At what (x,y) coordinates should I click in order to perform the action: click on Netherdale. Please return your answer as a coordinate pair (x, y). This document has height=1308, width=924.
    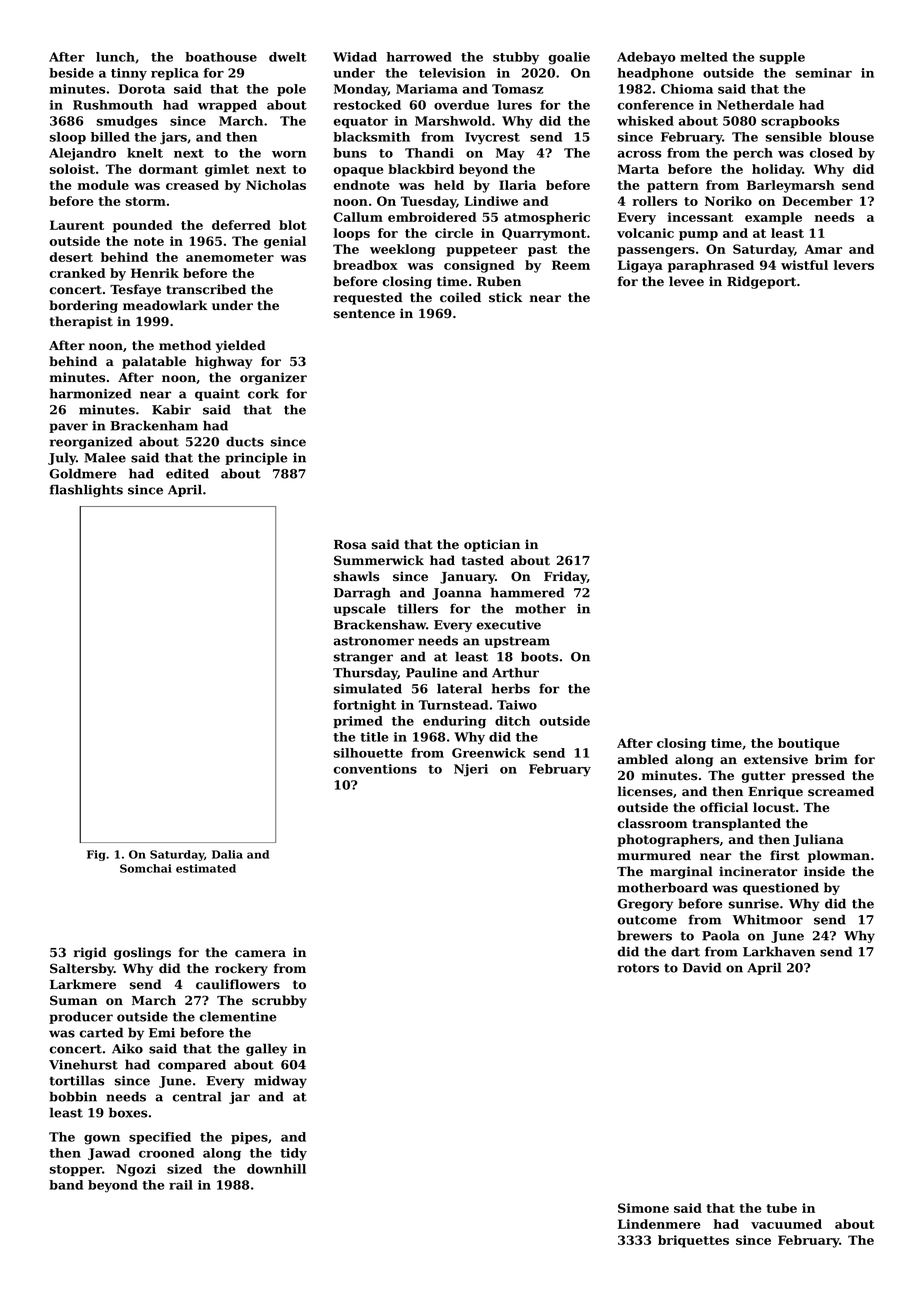
    Looking at the image, I should click on (755, 105).
